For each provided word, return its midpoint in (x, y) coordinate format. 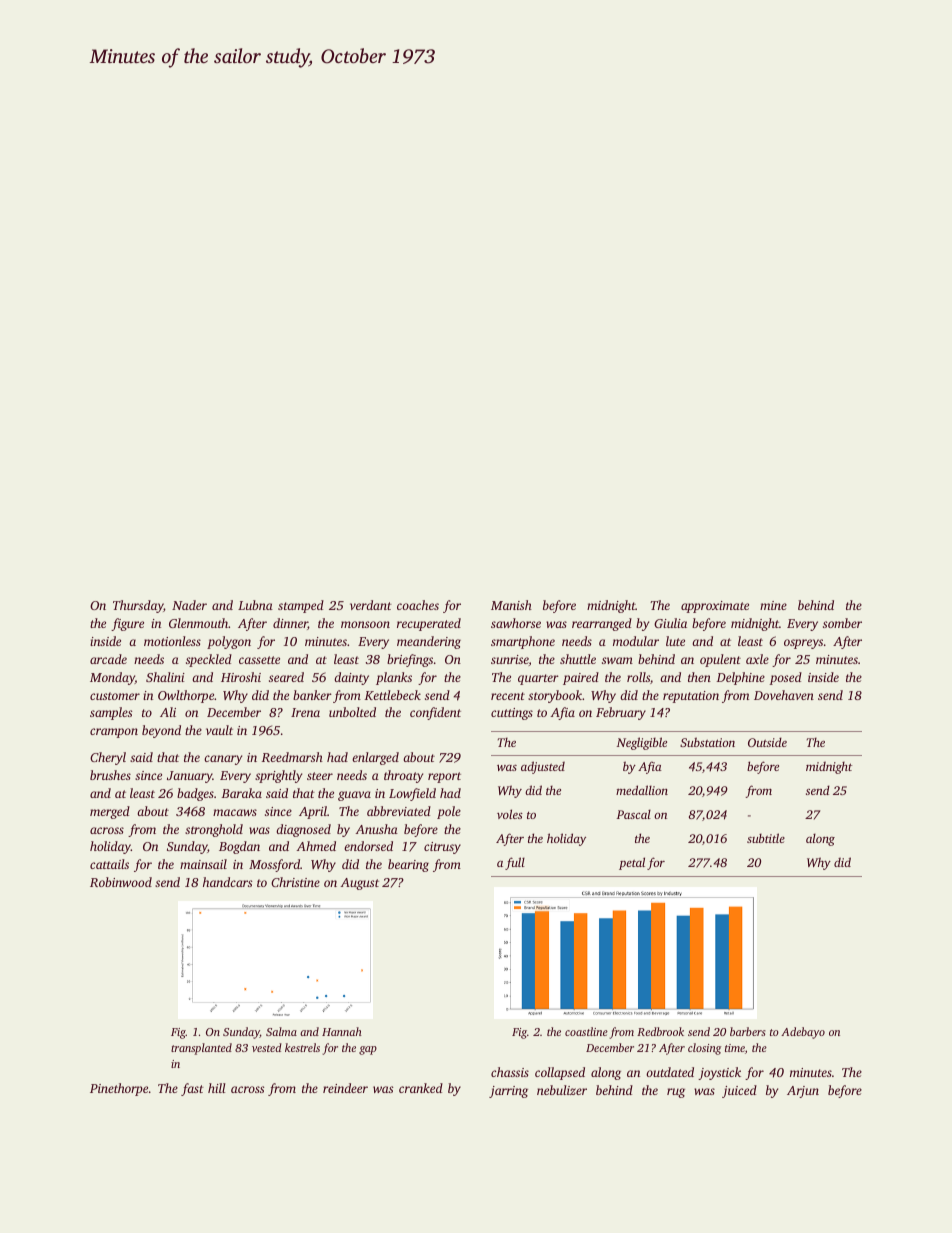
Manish (511, 605)
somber (842, 623)
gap (368, 1050)
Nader (189, 605)
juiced (739, 1091)
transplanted (201, 1049)
